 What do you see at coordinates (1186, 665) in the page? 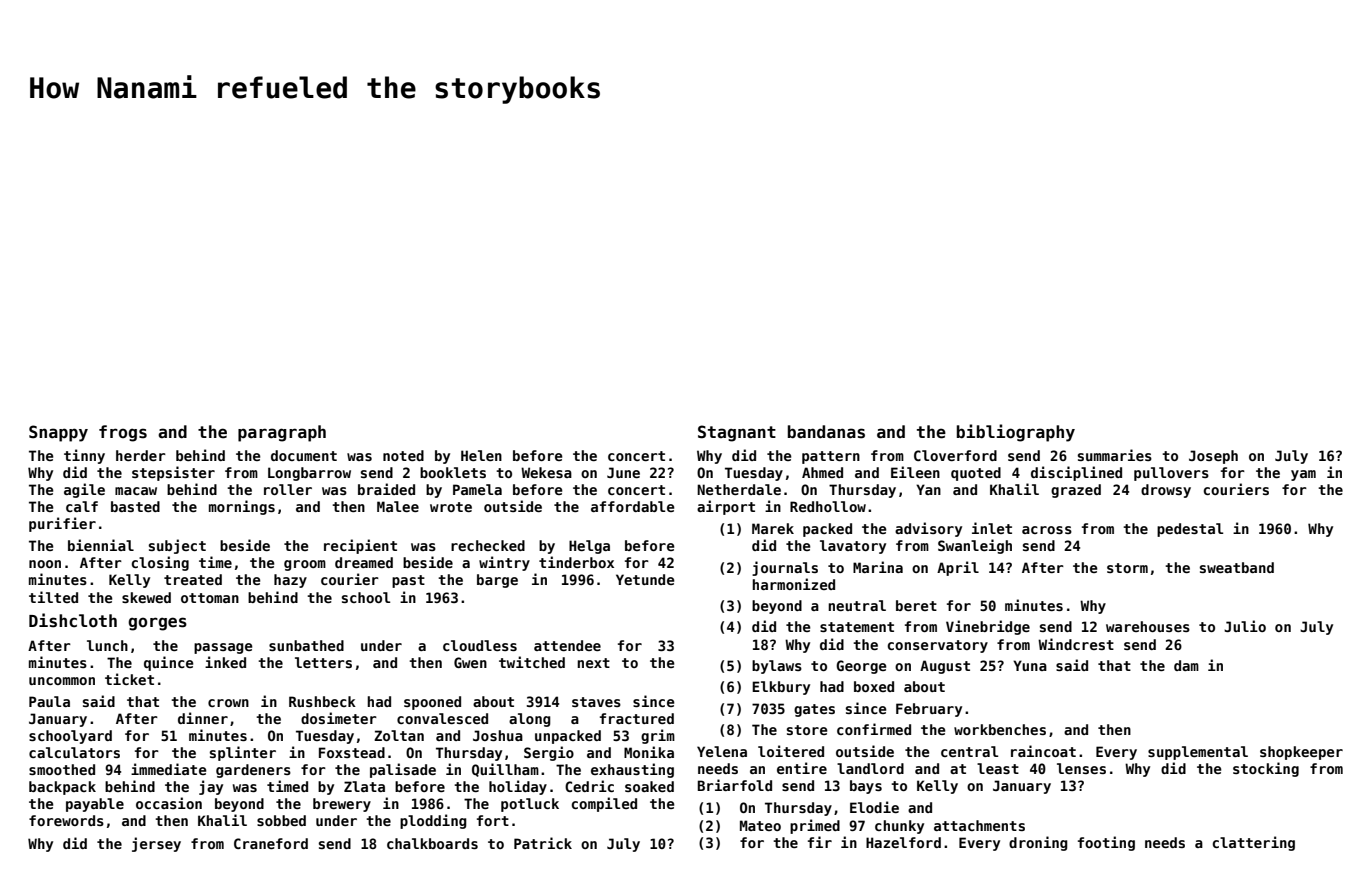
I see `dam` at bounding box center [1186, 665].
